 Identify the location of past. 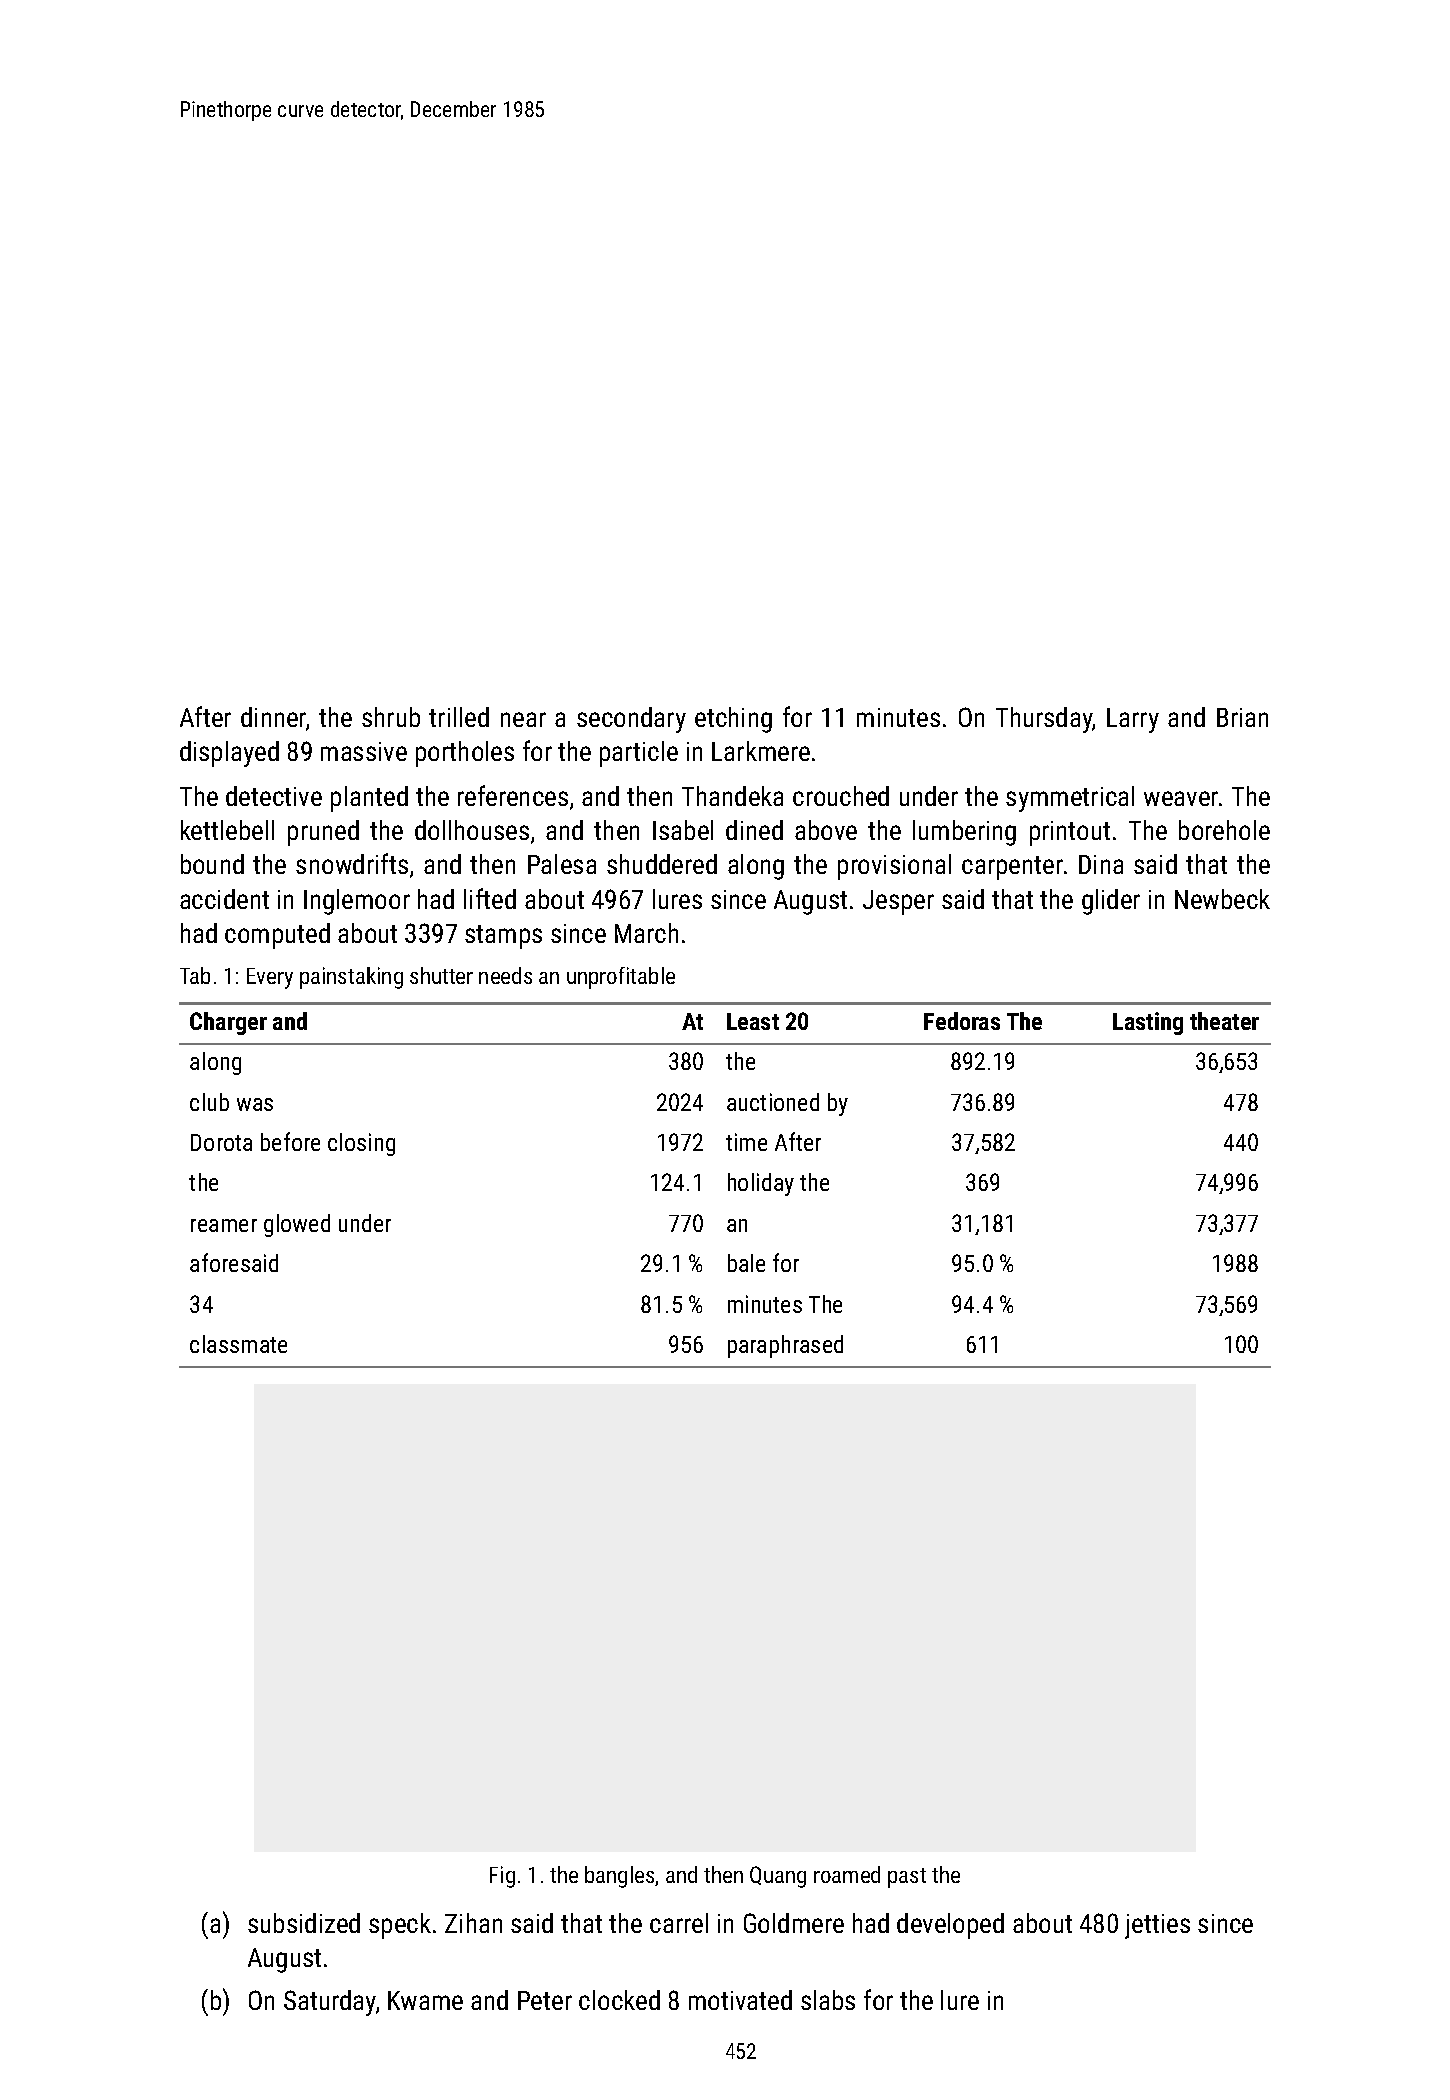
(907, 1878).
